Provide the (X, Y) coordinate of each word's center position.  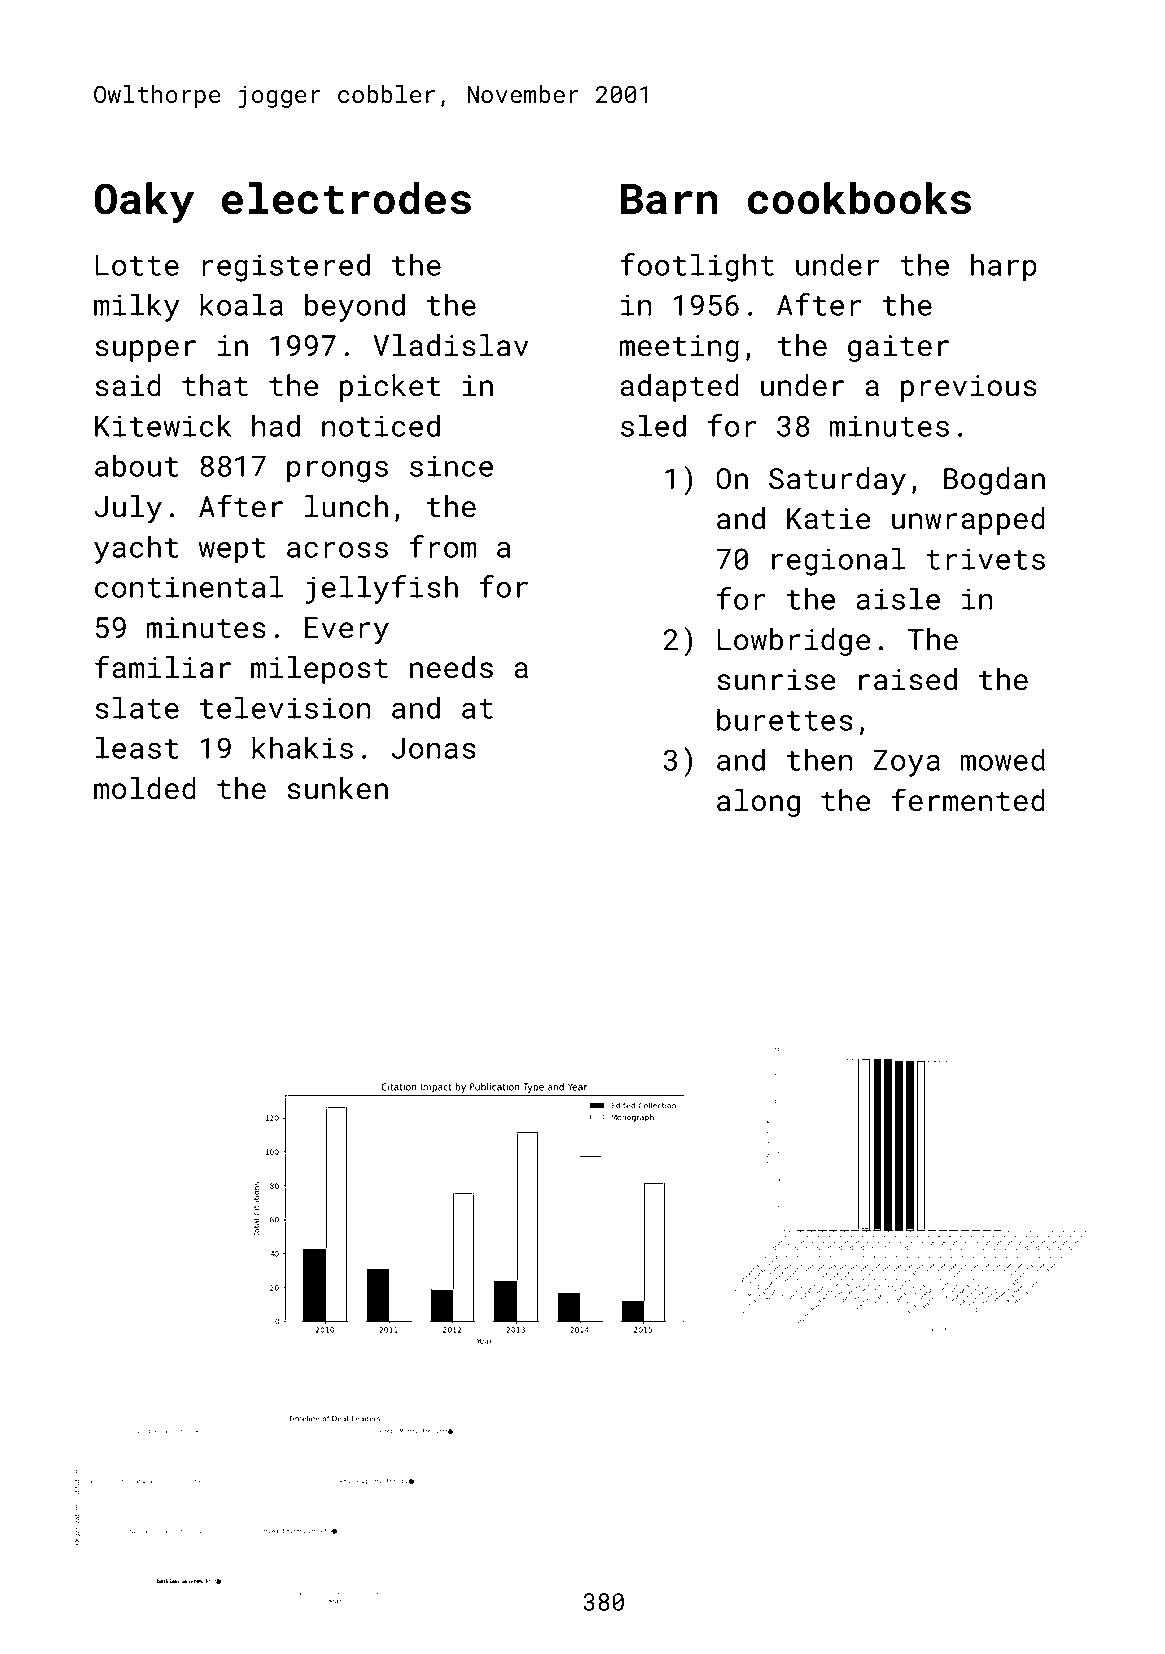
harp (1004, 267)
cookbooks (859, 198)
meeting (679, 348)
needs (451, 667)
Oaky (144, 202)
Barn (669, 199)
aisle (898, 598)
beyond (355, 307)
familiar (163, 667)
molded (145, 788)
